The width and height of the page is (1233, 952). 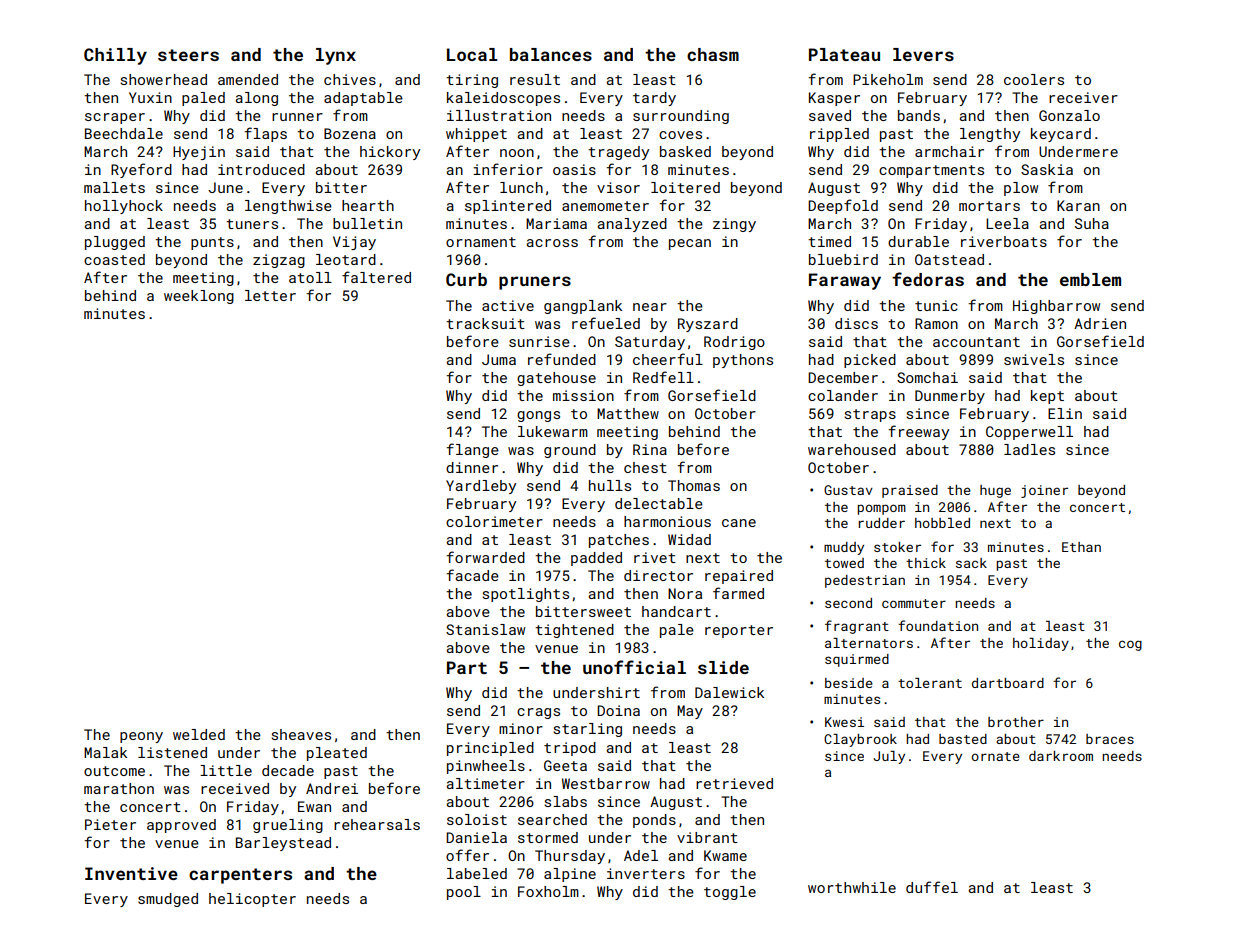 What do you see at coordinates (472, 450) in the page?
I see `flange` at bounding box center [472, 450].
